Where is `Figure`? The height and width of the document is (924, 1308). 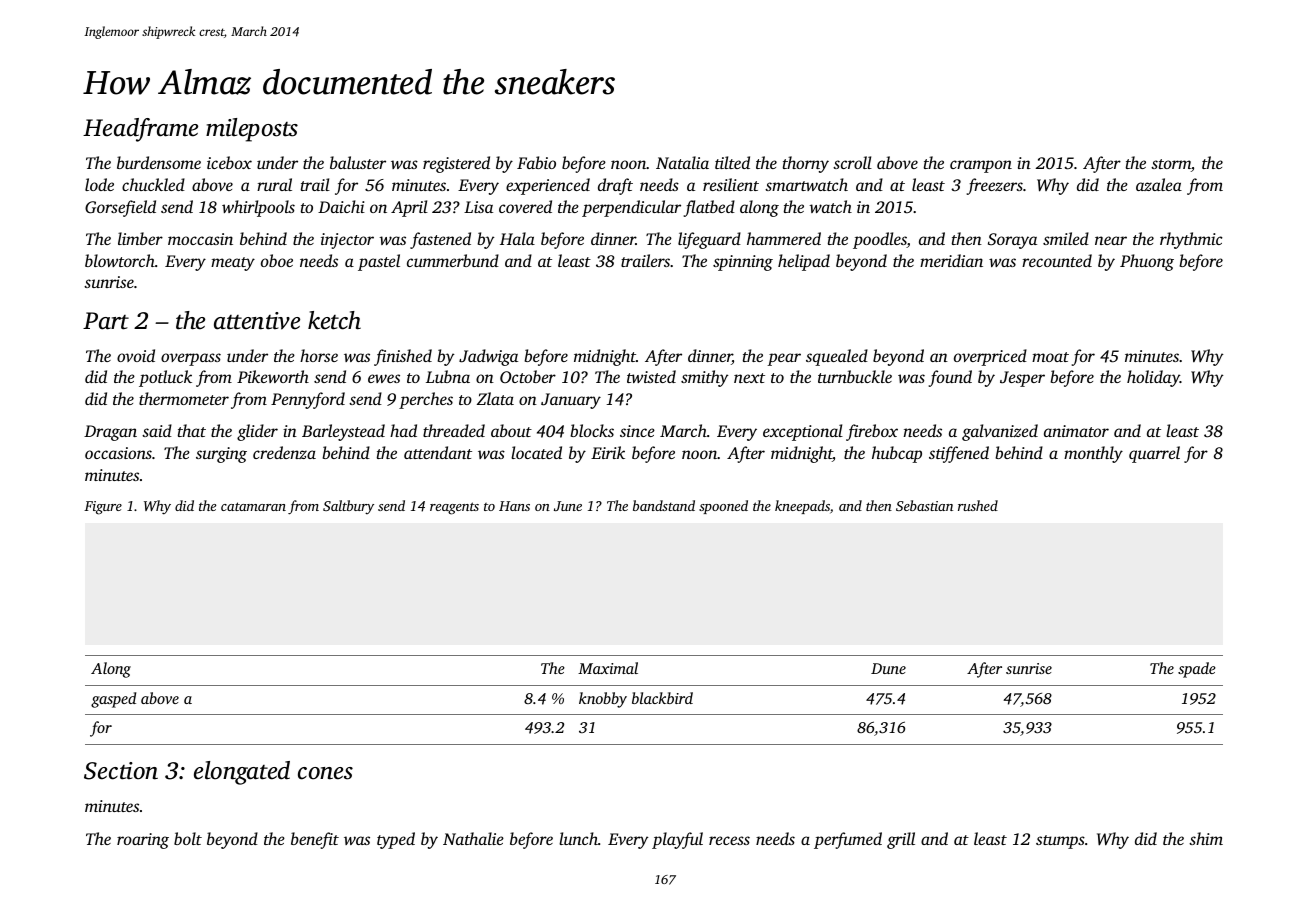 Figure is located at coordinates (103, 508).
